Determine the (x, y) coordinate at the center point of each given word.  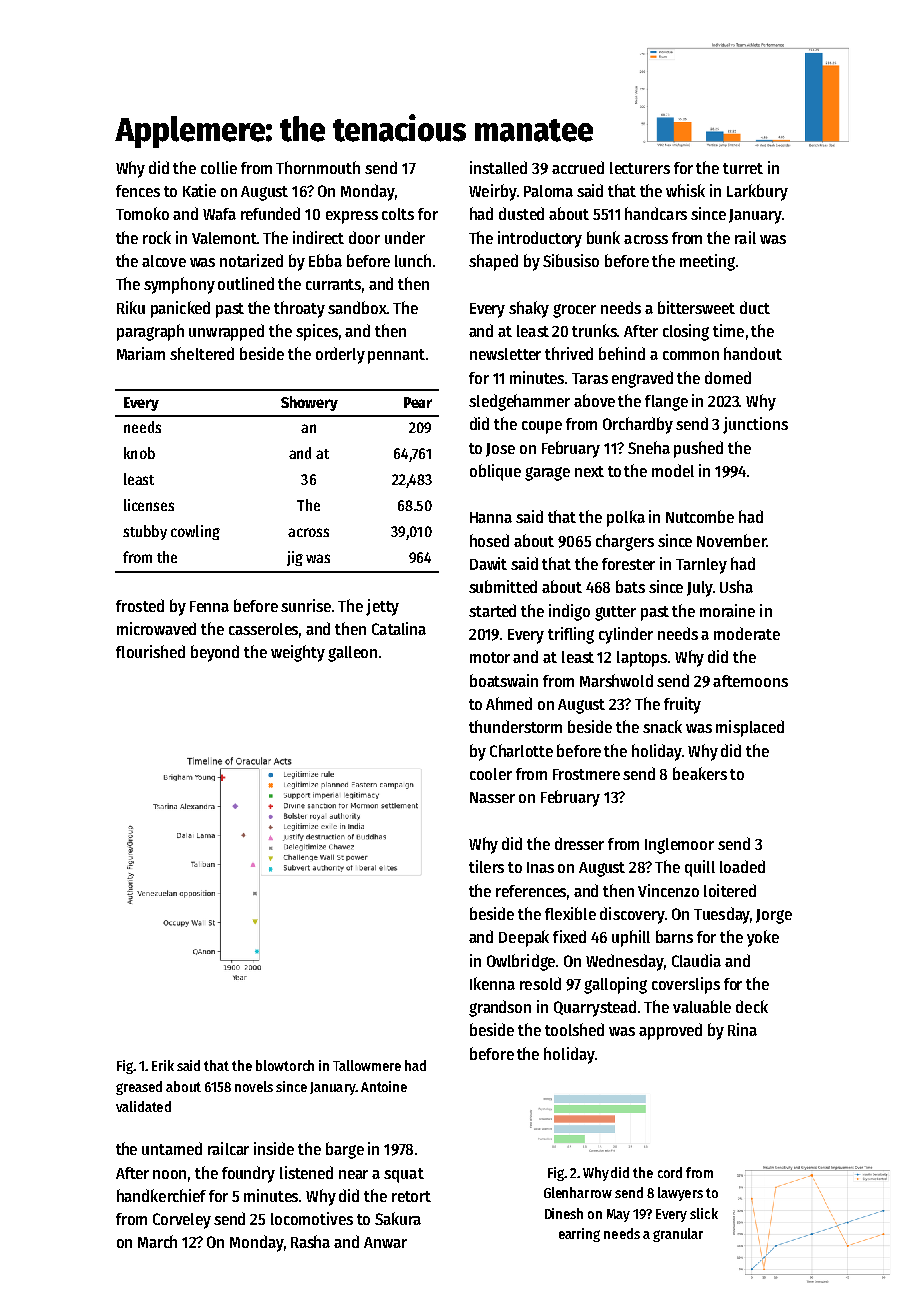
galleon (352, 654)
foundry (248, 1174)
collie (219, 167)
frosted (140, 605)
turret (743, 168)
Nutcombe (700, 516)
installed (498, 167)
